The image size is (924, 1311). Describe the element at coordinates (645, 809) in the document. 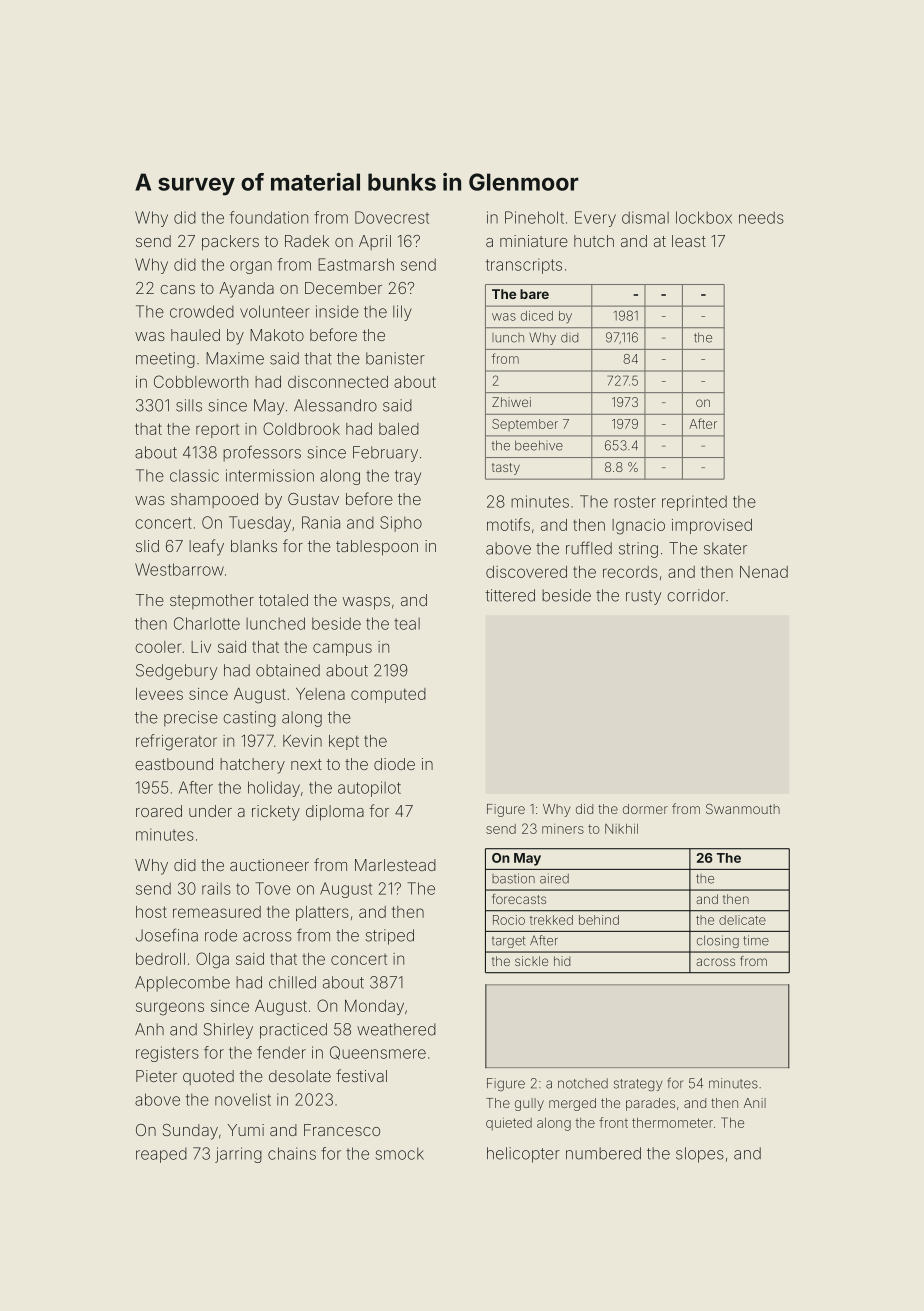

I see `dormer` at that location.
